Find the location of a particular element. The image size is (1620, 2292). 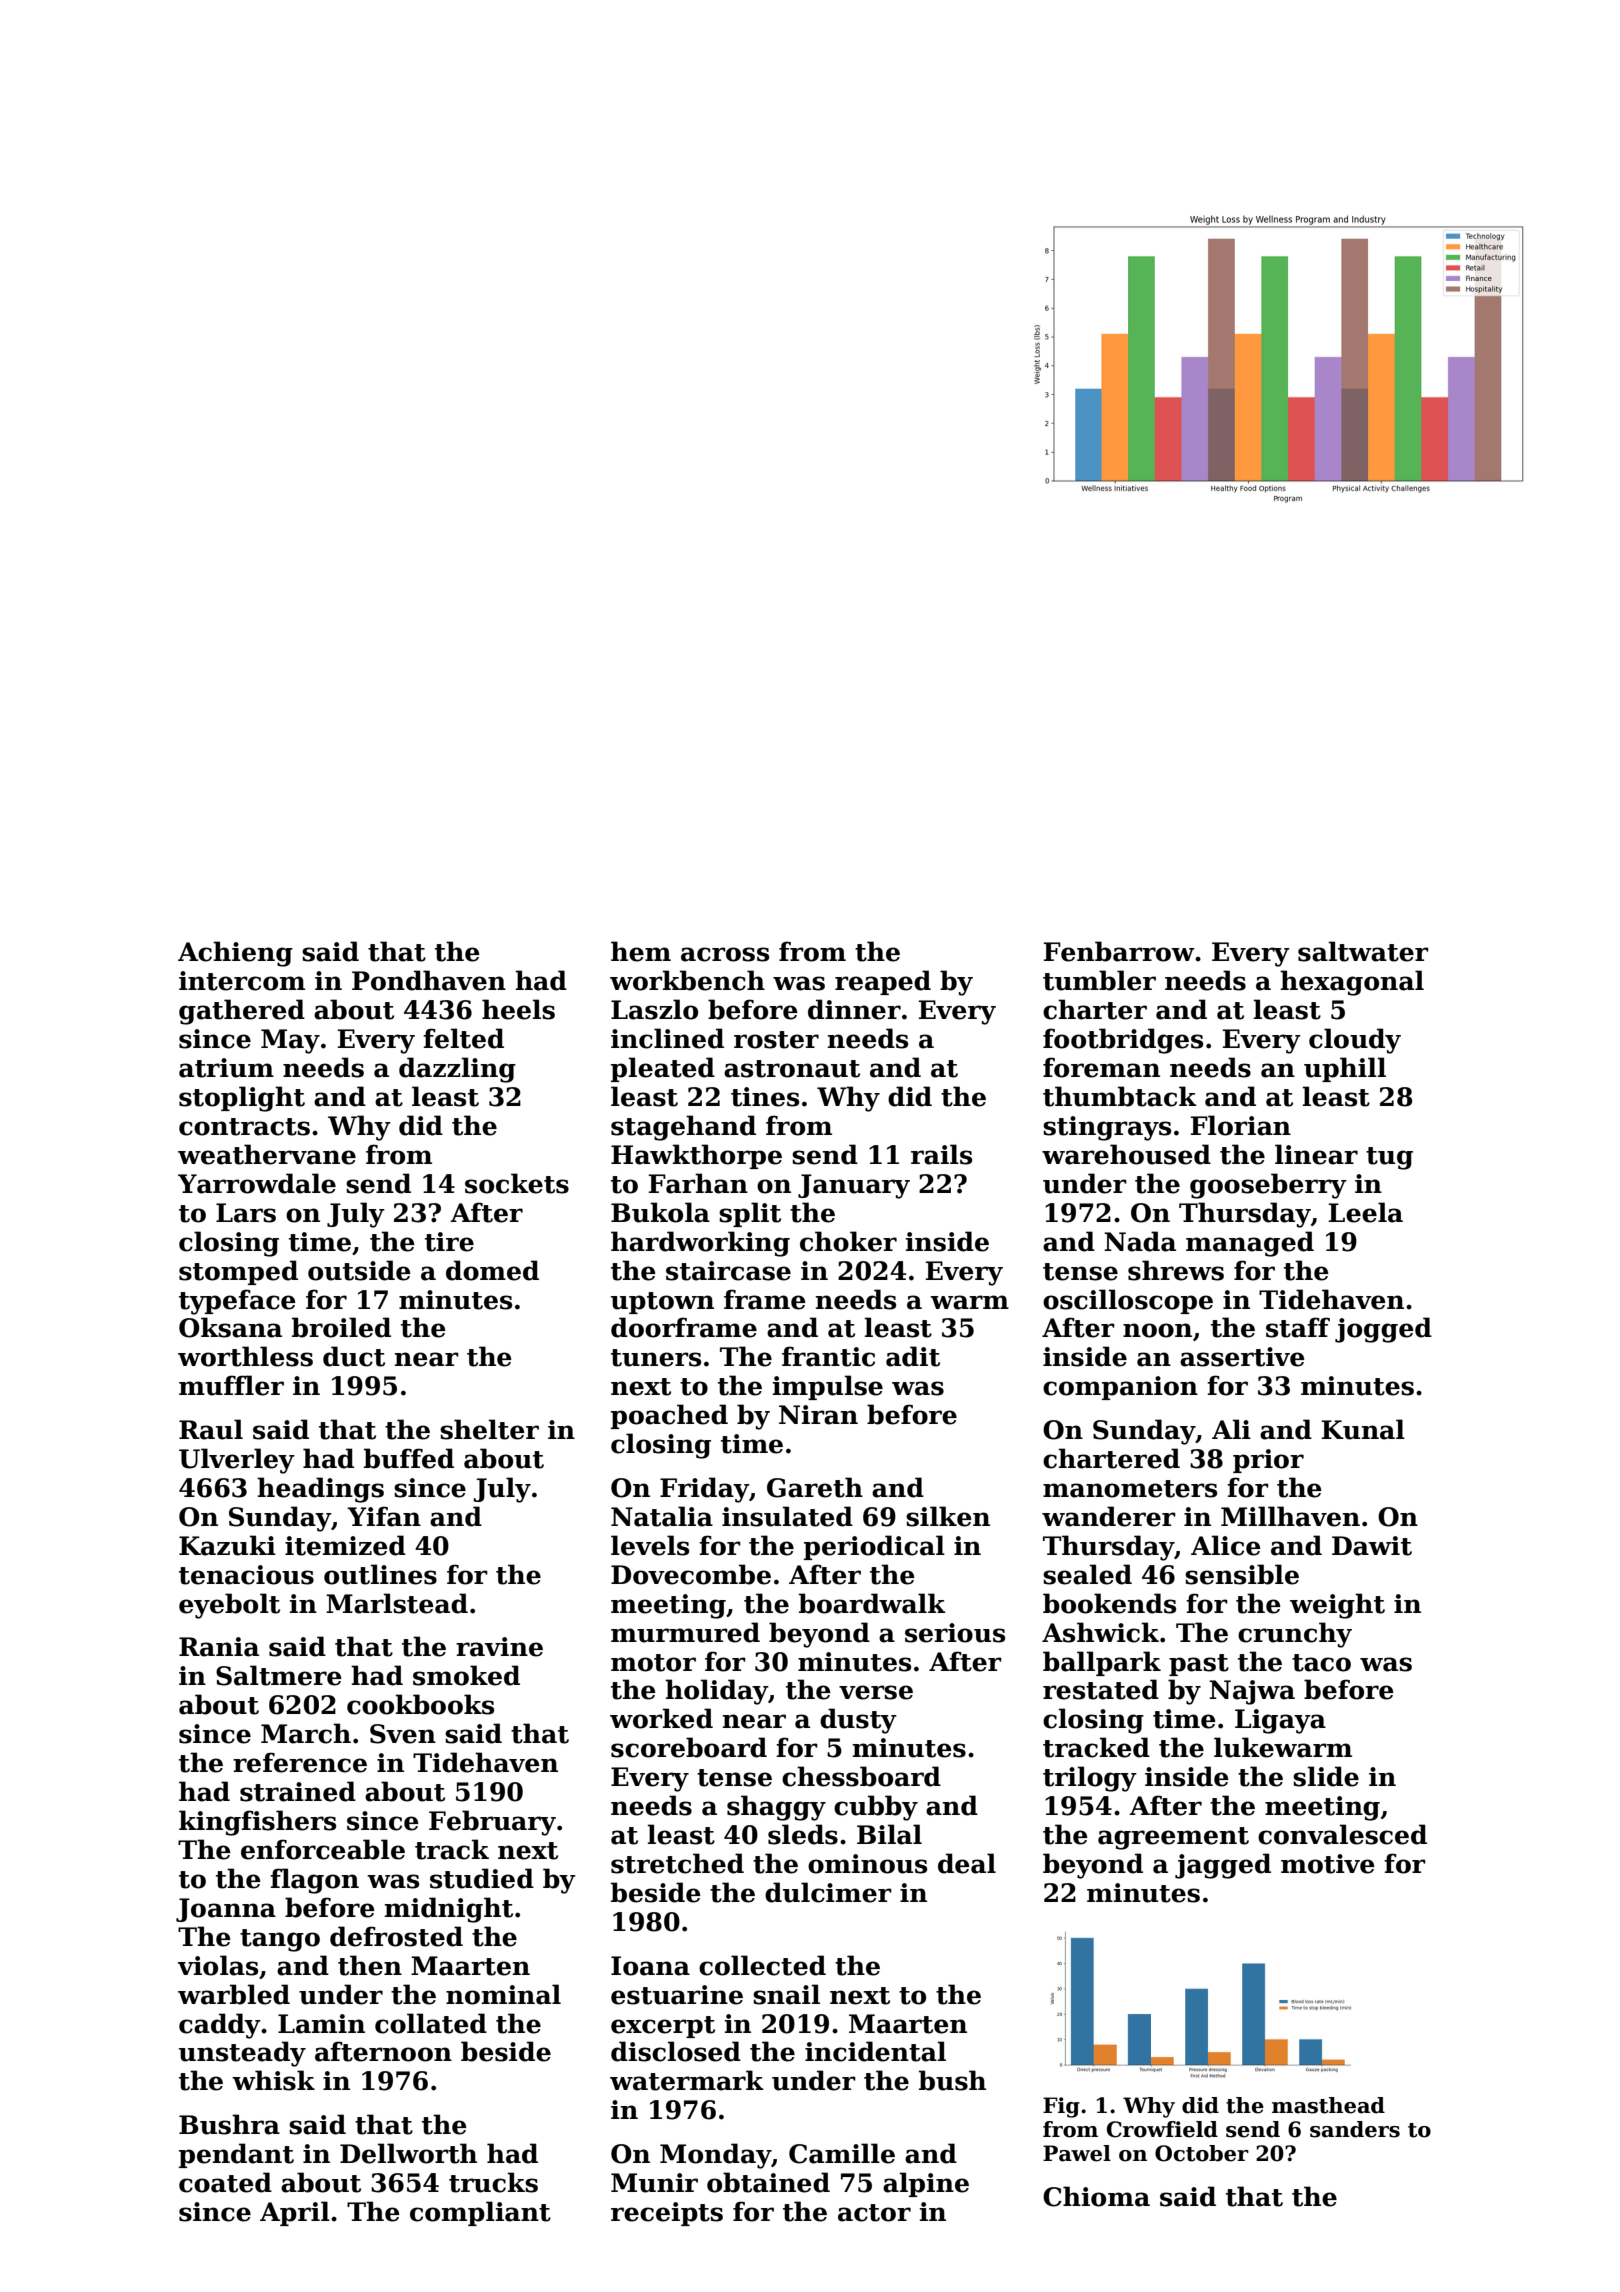

rails is located at coordinates (941, 1154).
